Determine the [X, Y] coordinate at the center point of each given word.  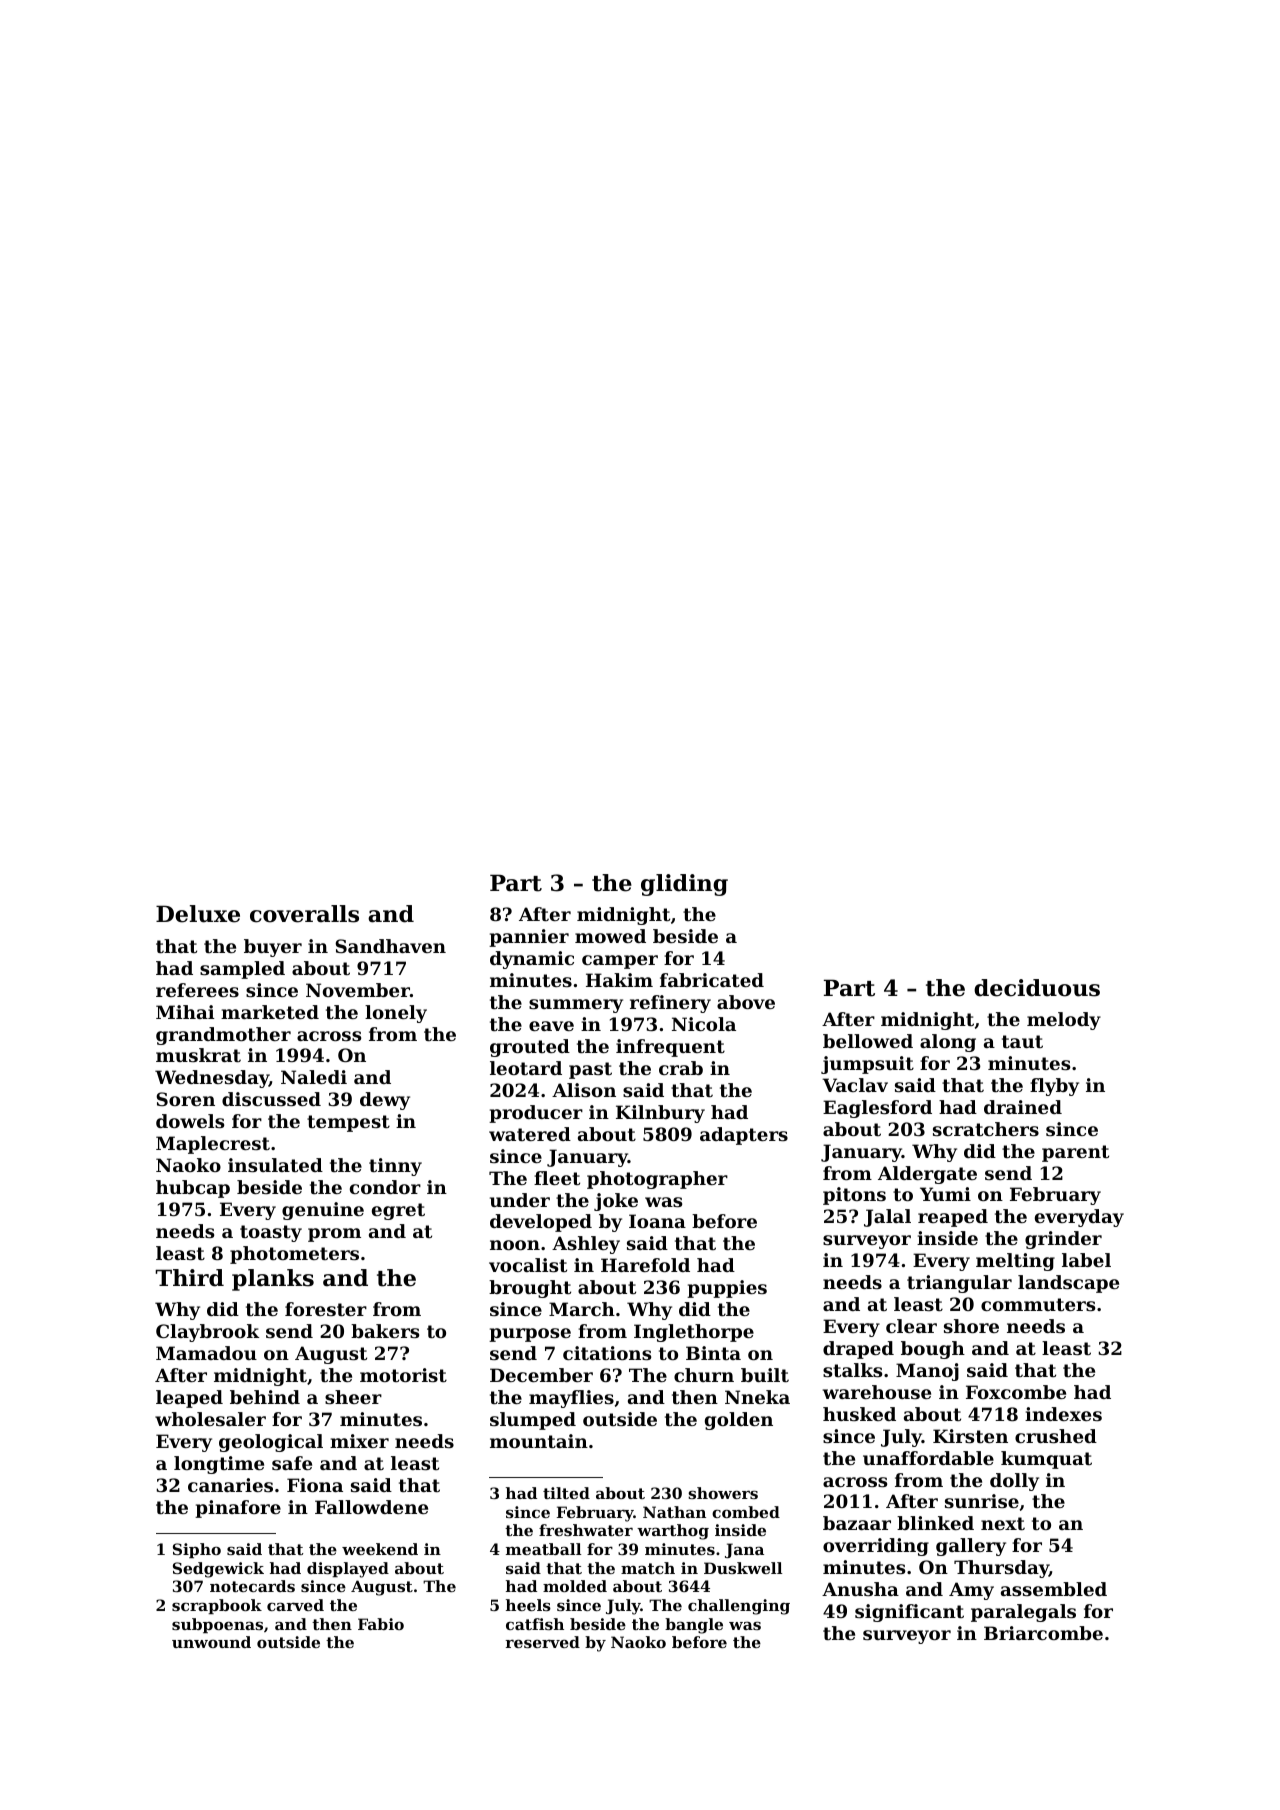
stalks [852, 1370]
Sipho [197, 1550]
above [746, 1002]
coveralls [304, 914]
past [590, 1070]
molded [575, 1586]
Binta [713, 1353]
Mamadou [206, 1353]
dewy [385, 1101]
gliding [684, 885]
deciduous [1037, 988]
